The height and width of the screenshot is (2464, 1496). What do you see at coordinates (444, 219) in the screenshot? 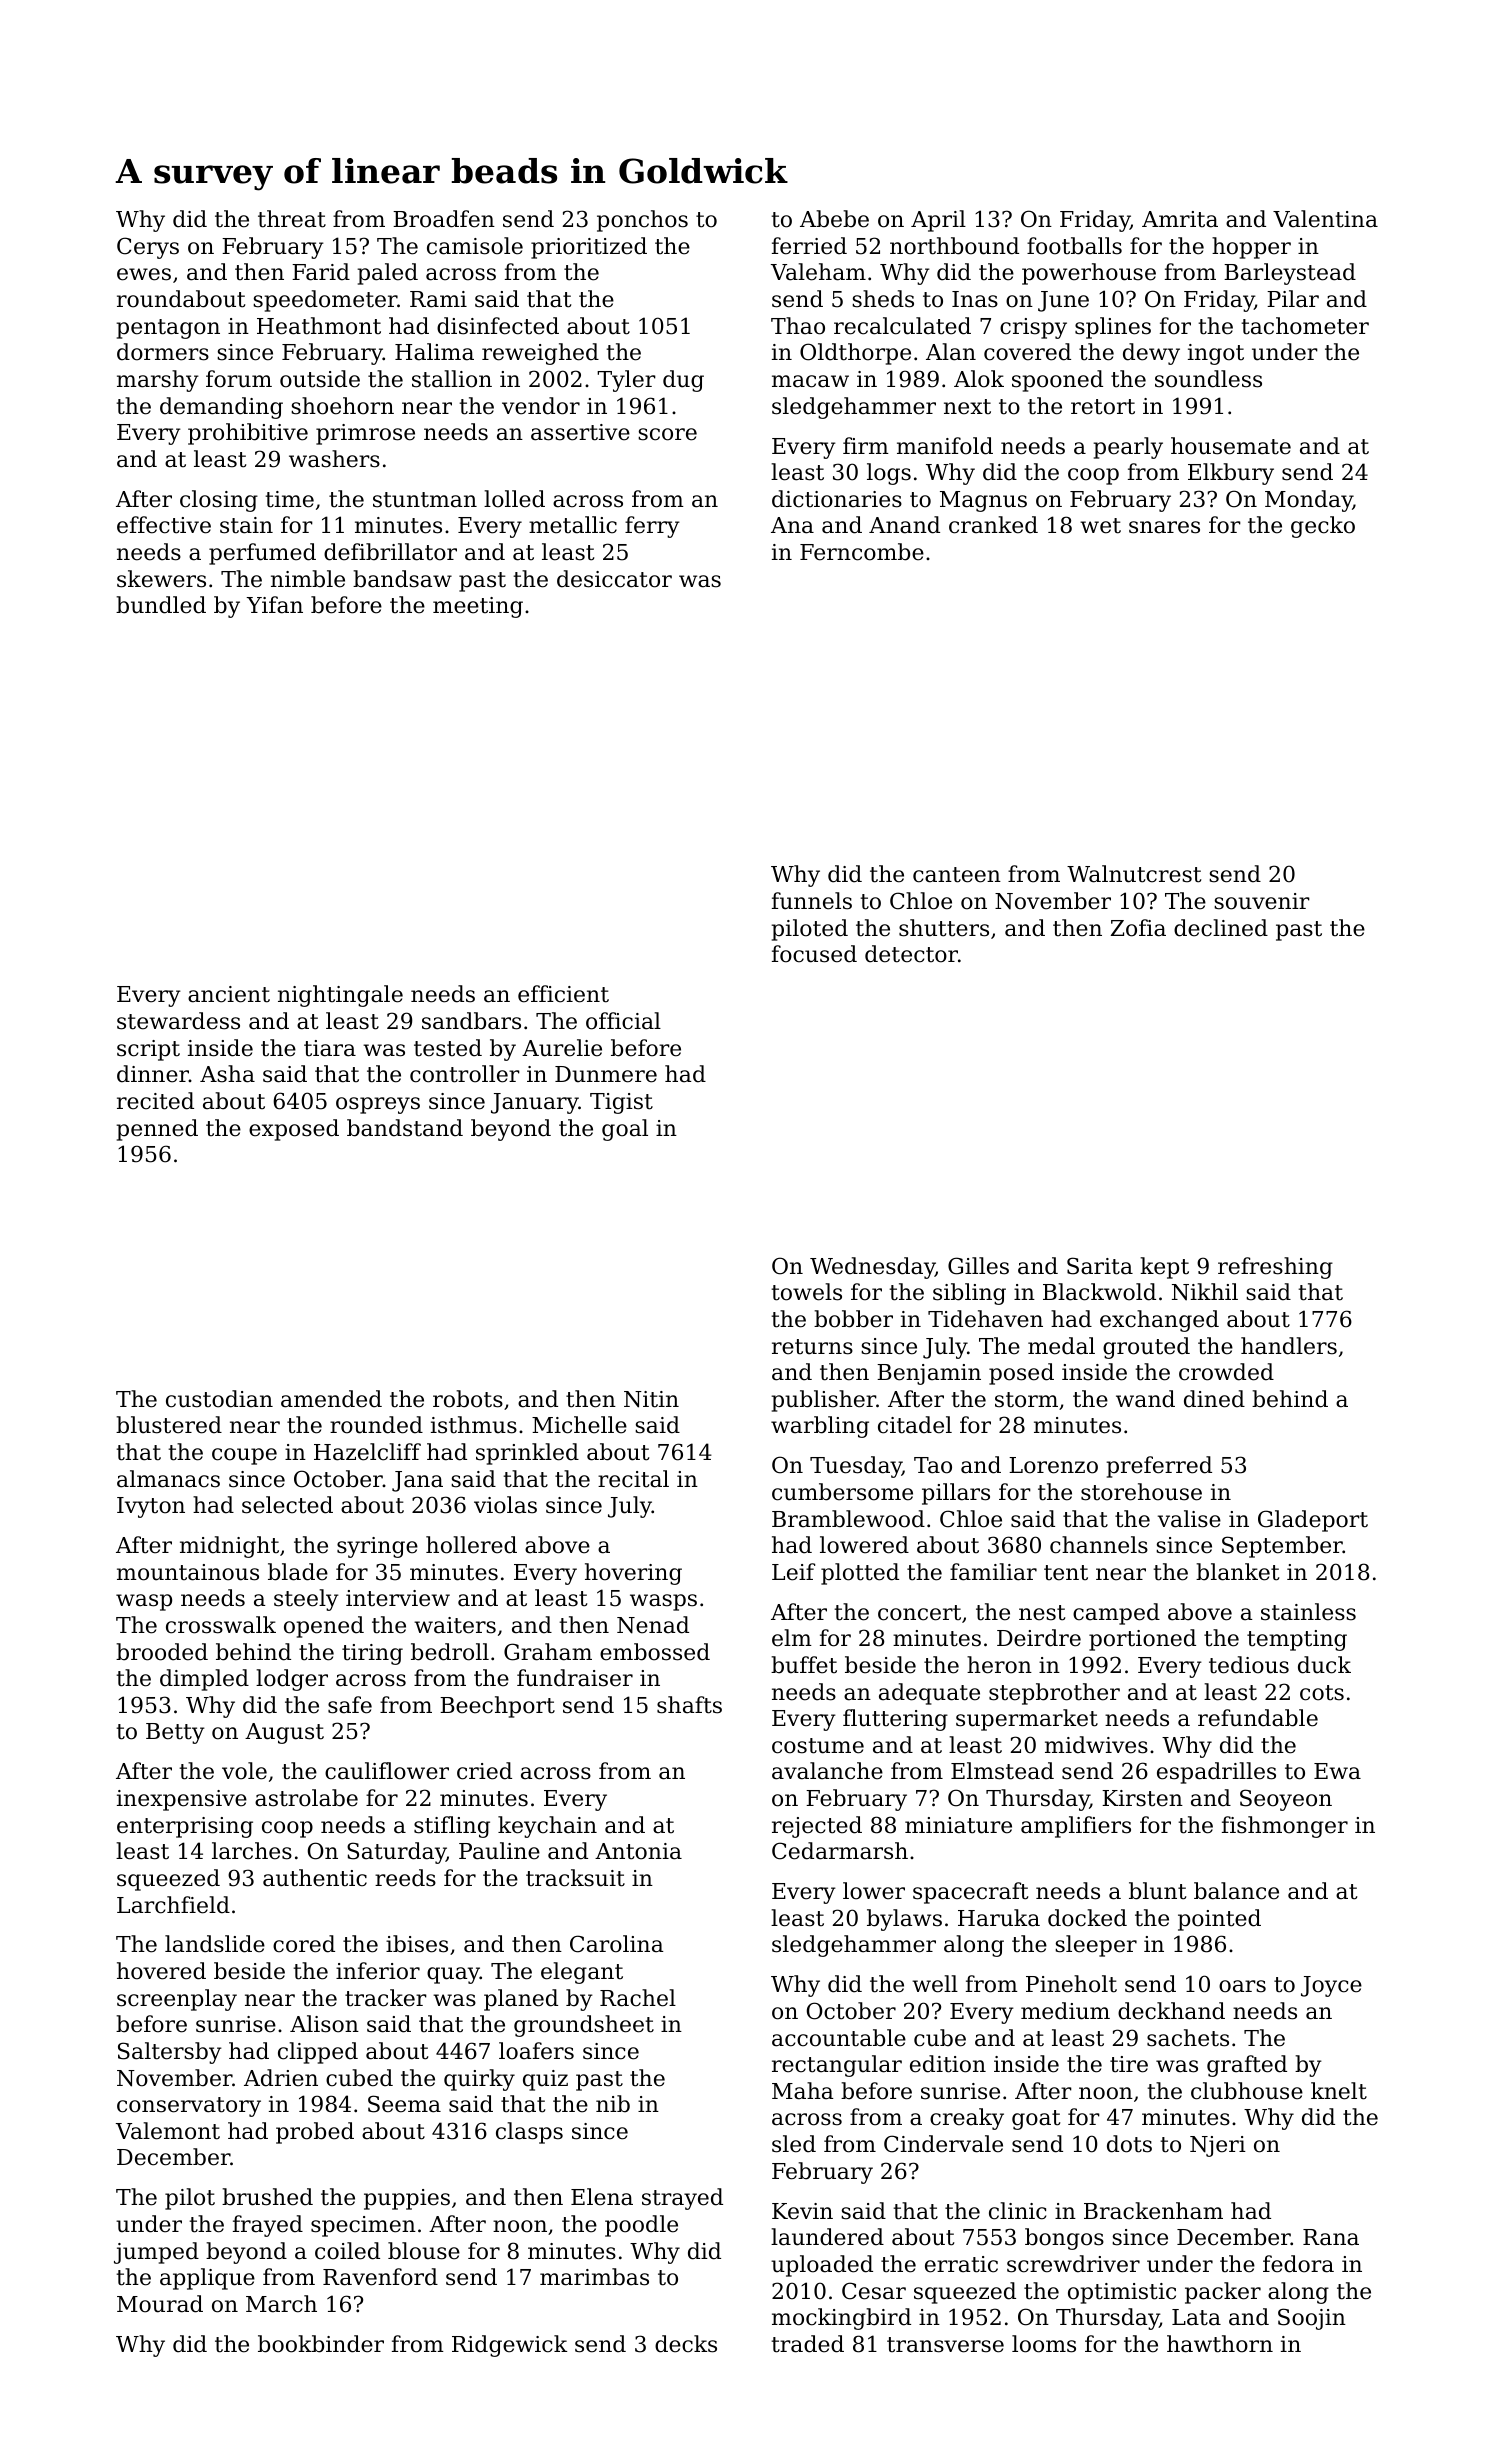
I see `Broadfen` at bounding box center [444, 219].
